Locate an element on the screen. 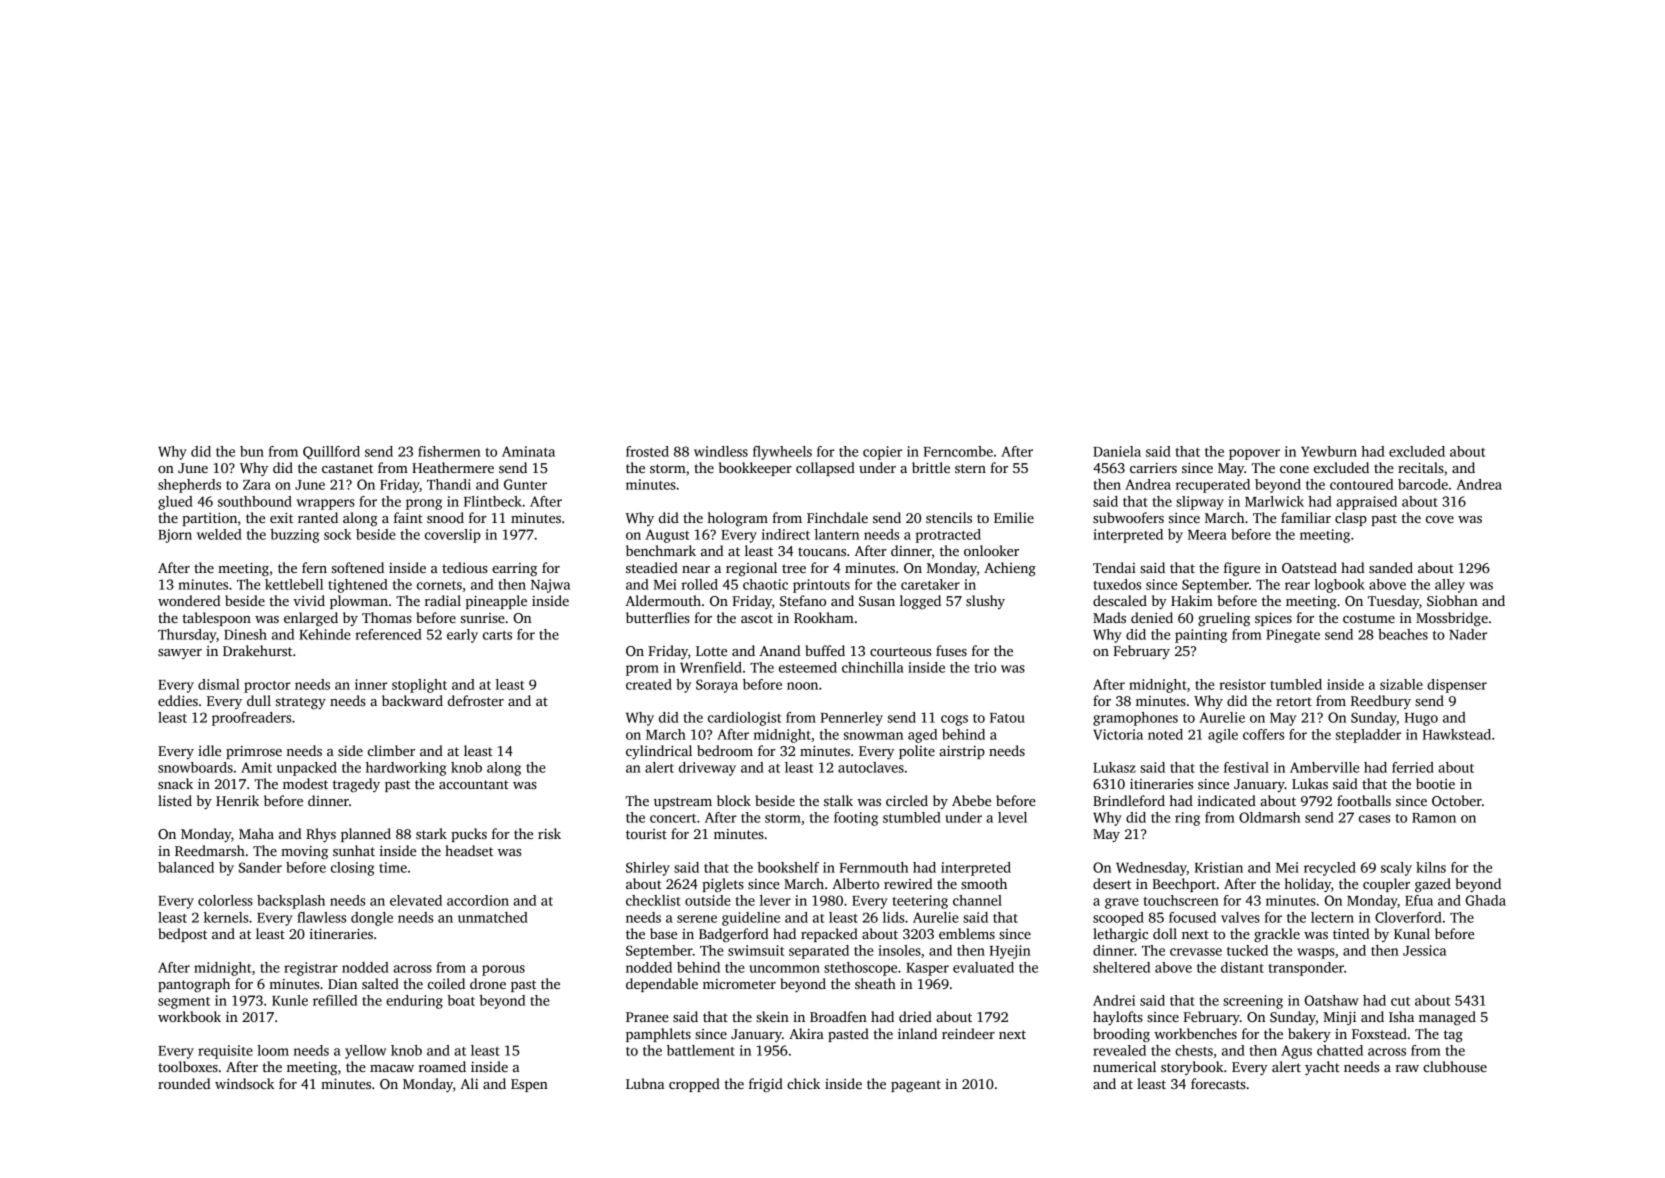 This screenshot has width=1665, height=1178. moving is located at coordinates (304, 852).
